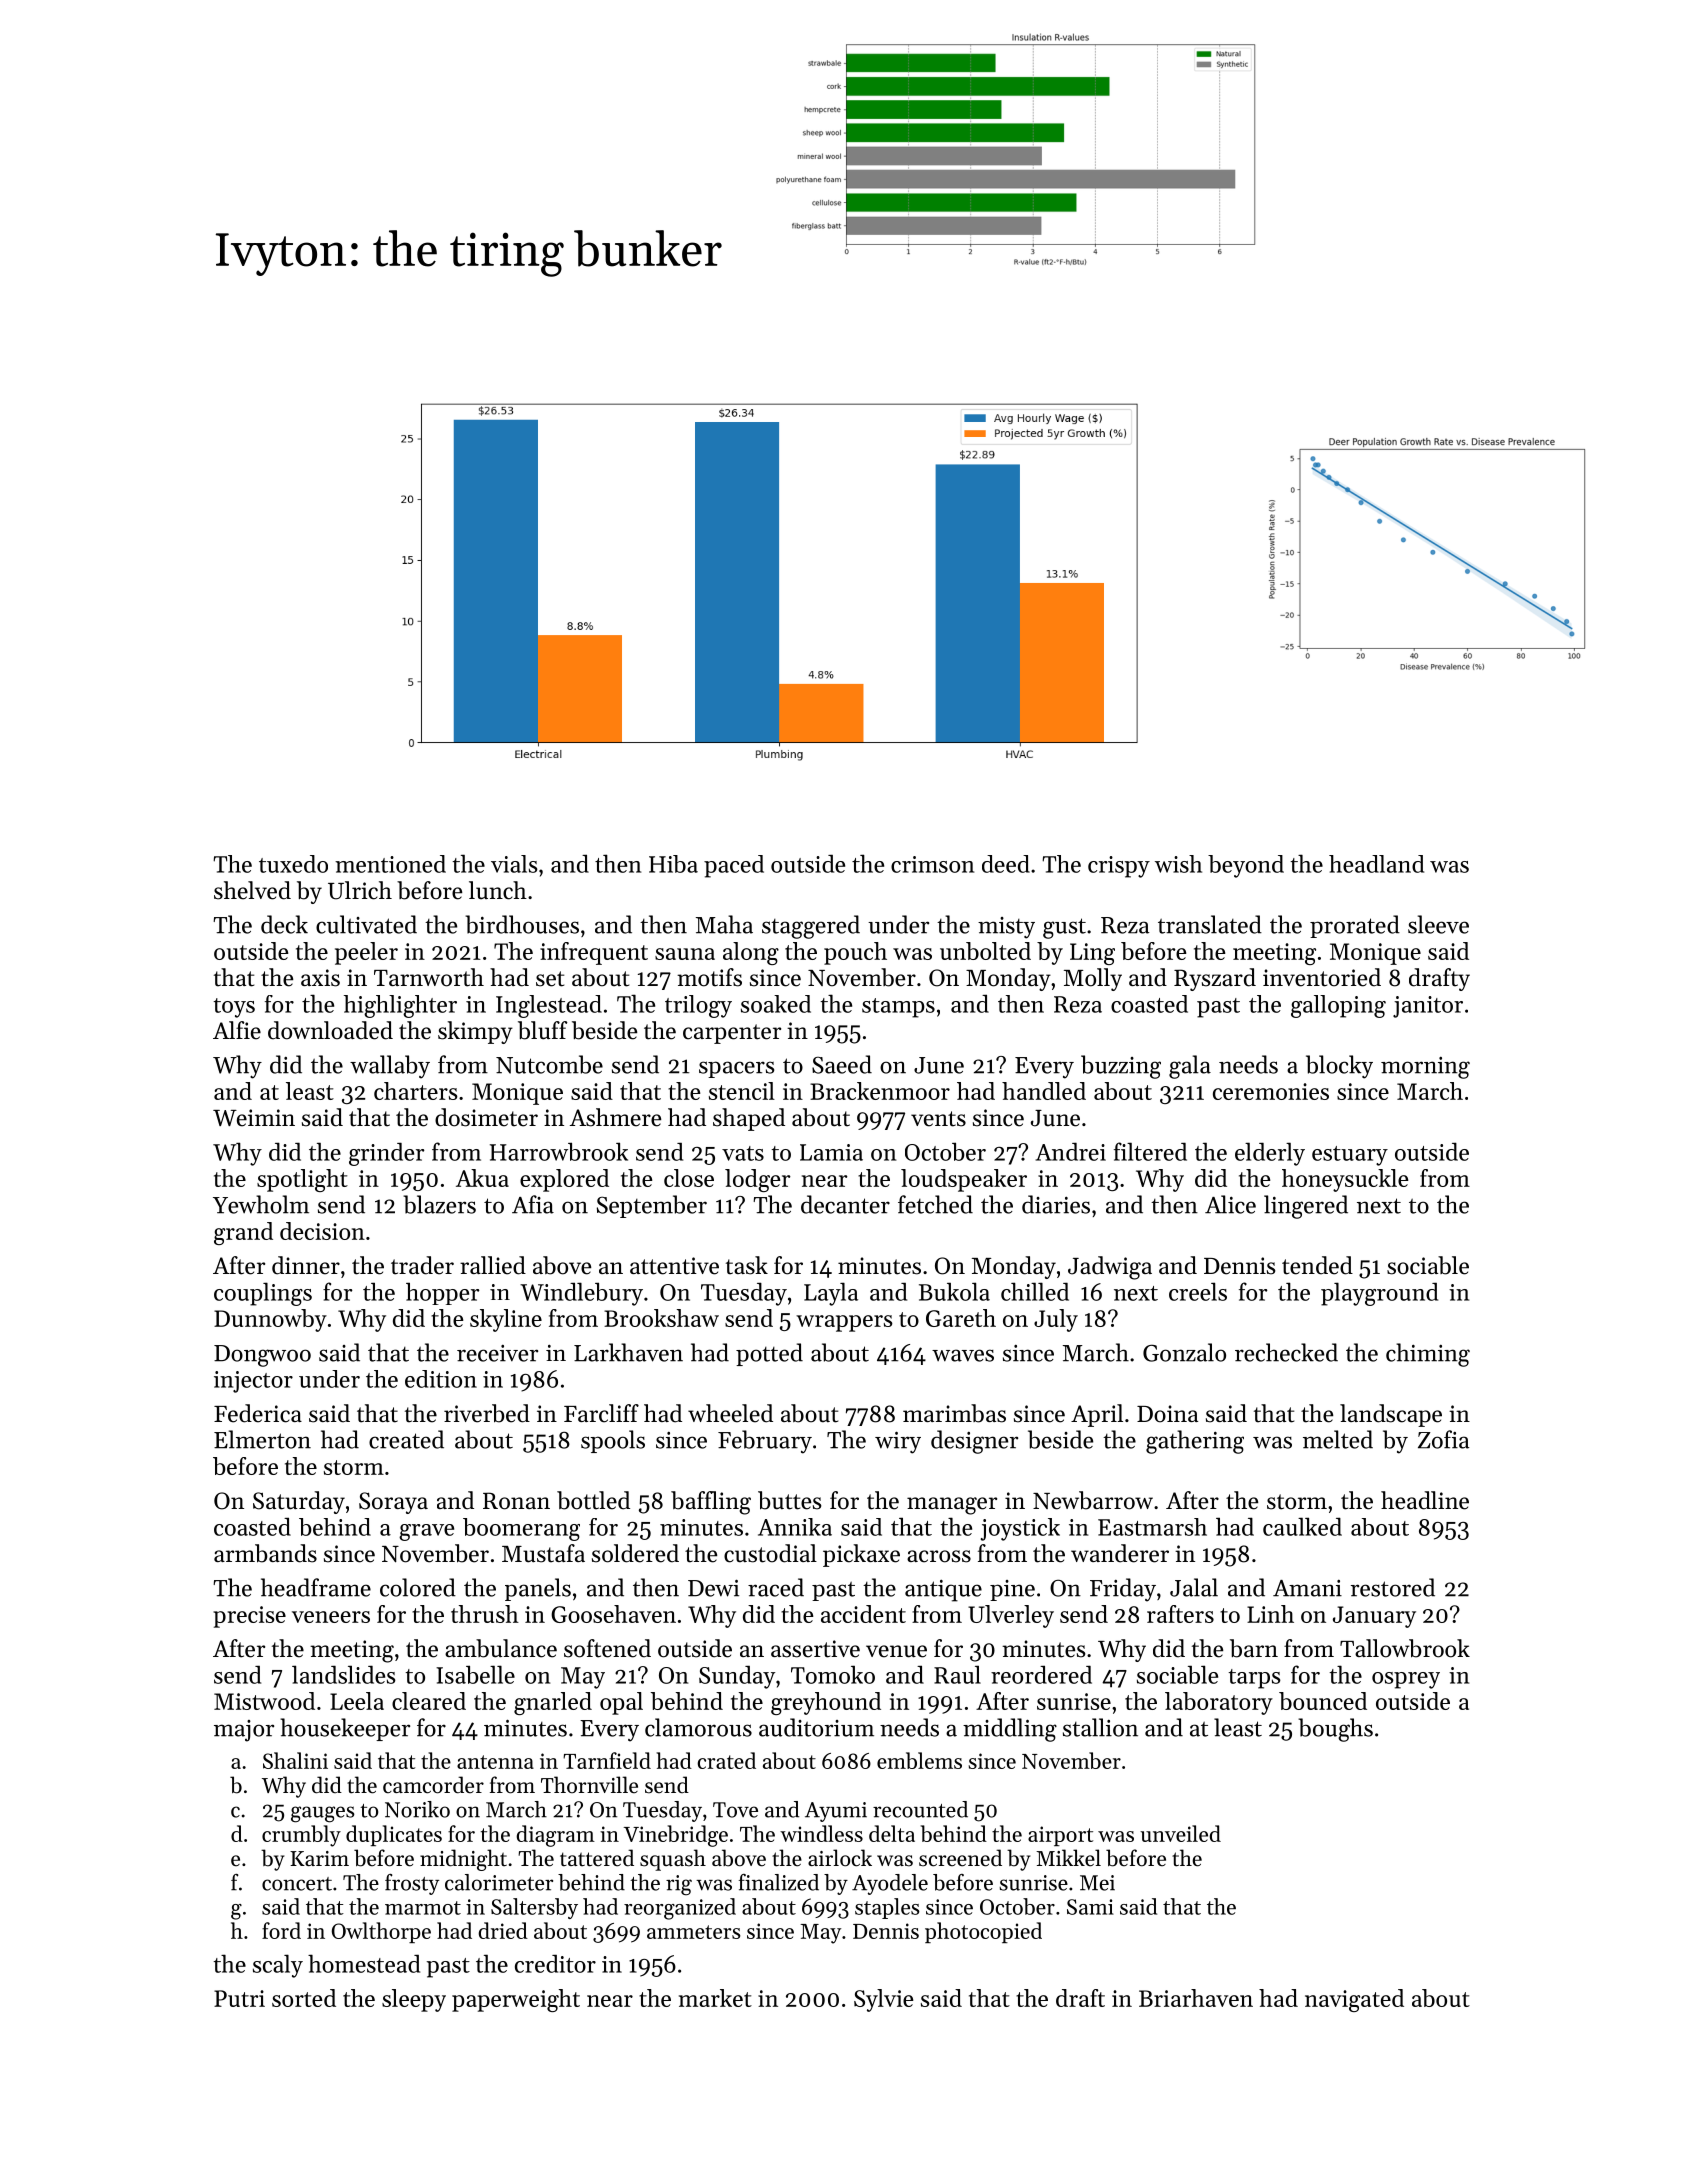  Describe the element at coordinates (954, 1413) in the screenshot. I see `marimbas` at that location.
